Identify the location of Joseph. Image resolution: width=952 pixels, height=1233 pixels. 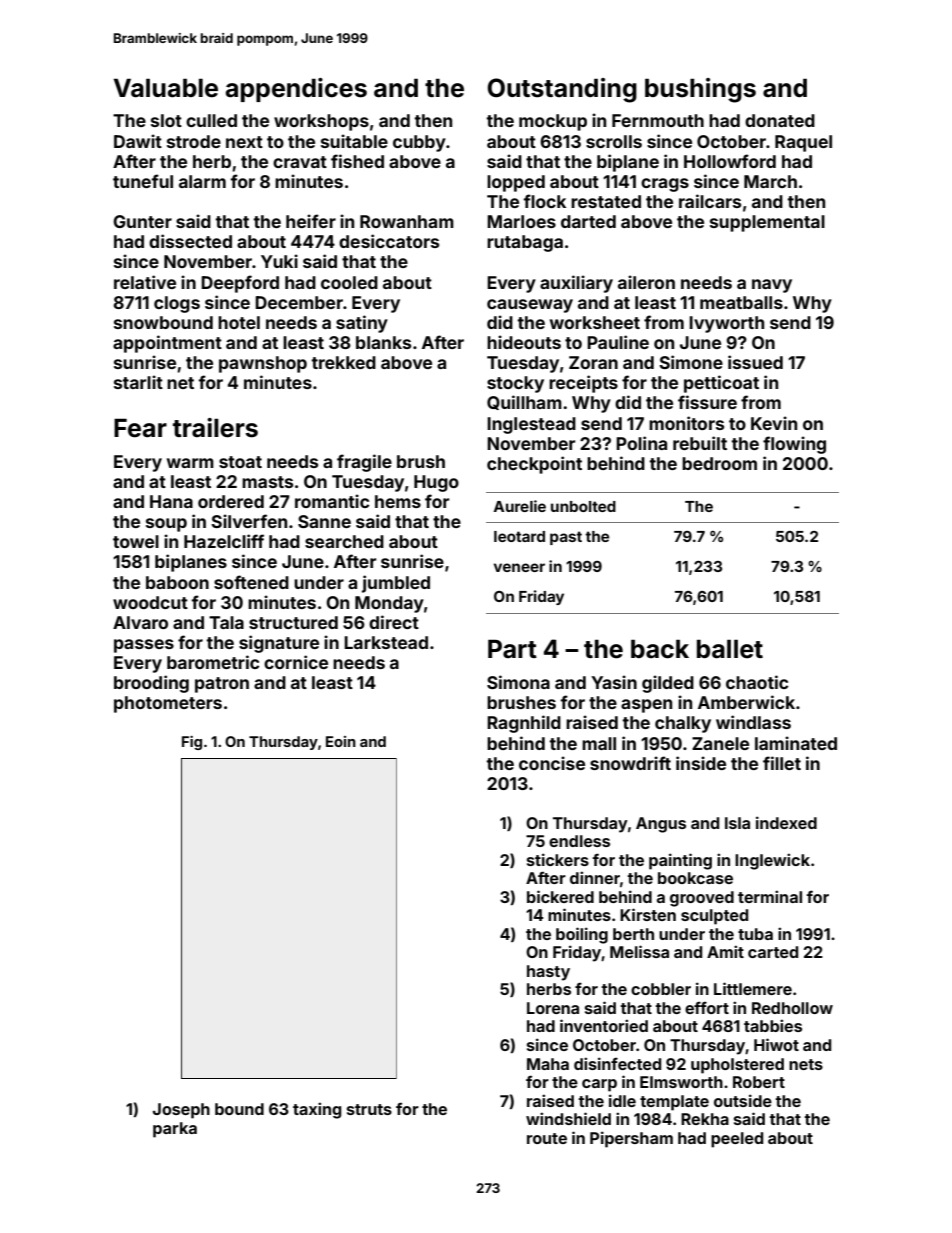
(181, 1111).
